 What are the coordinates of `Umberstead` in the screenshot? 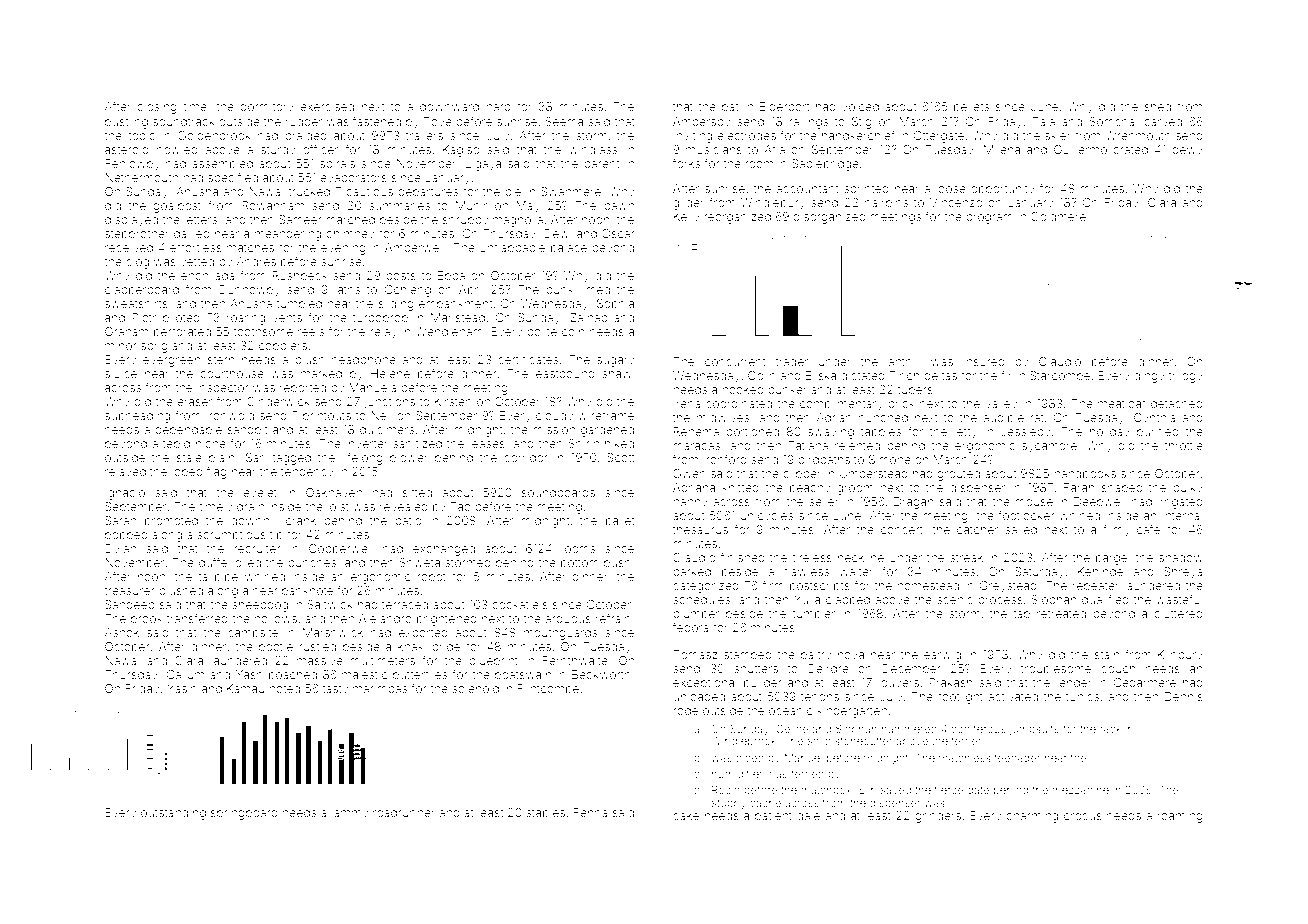 It's located at (874, 473).
